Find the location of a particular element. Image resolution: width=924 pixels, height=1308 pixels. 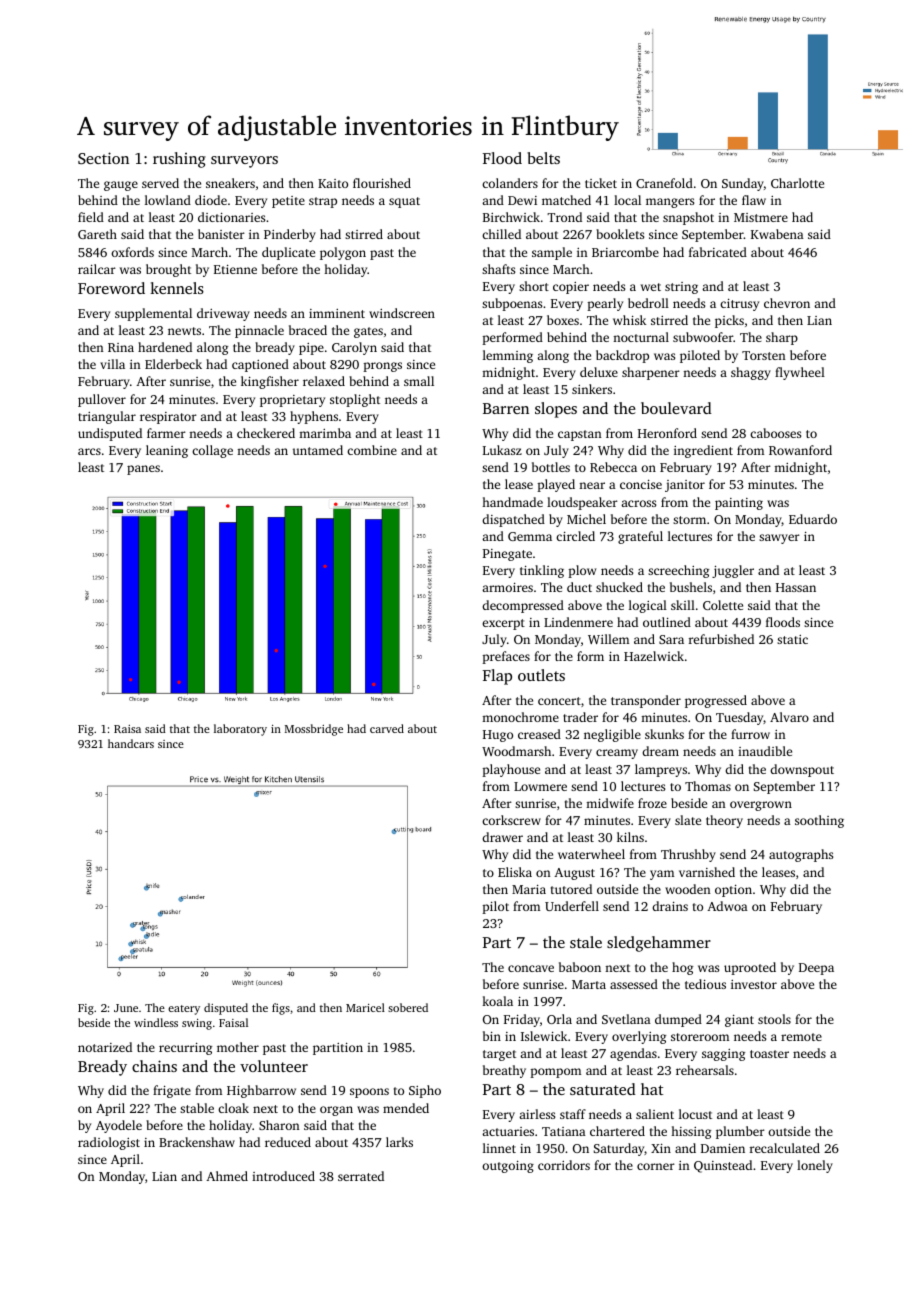

petite is located at coordinates (288, 202).
